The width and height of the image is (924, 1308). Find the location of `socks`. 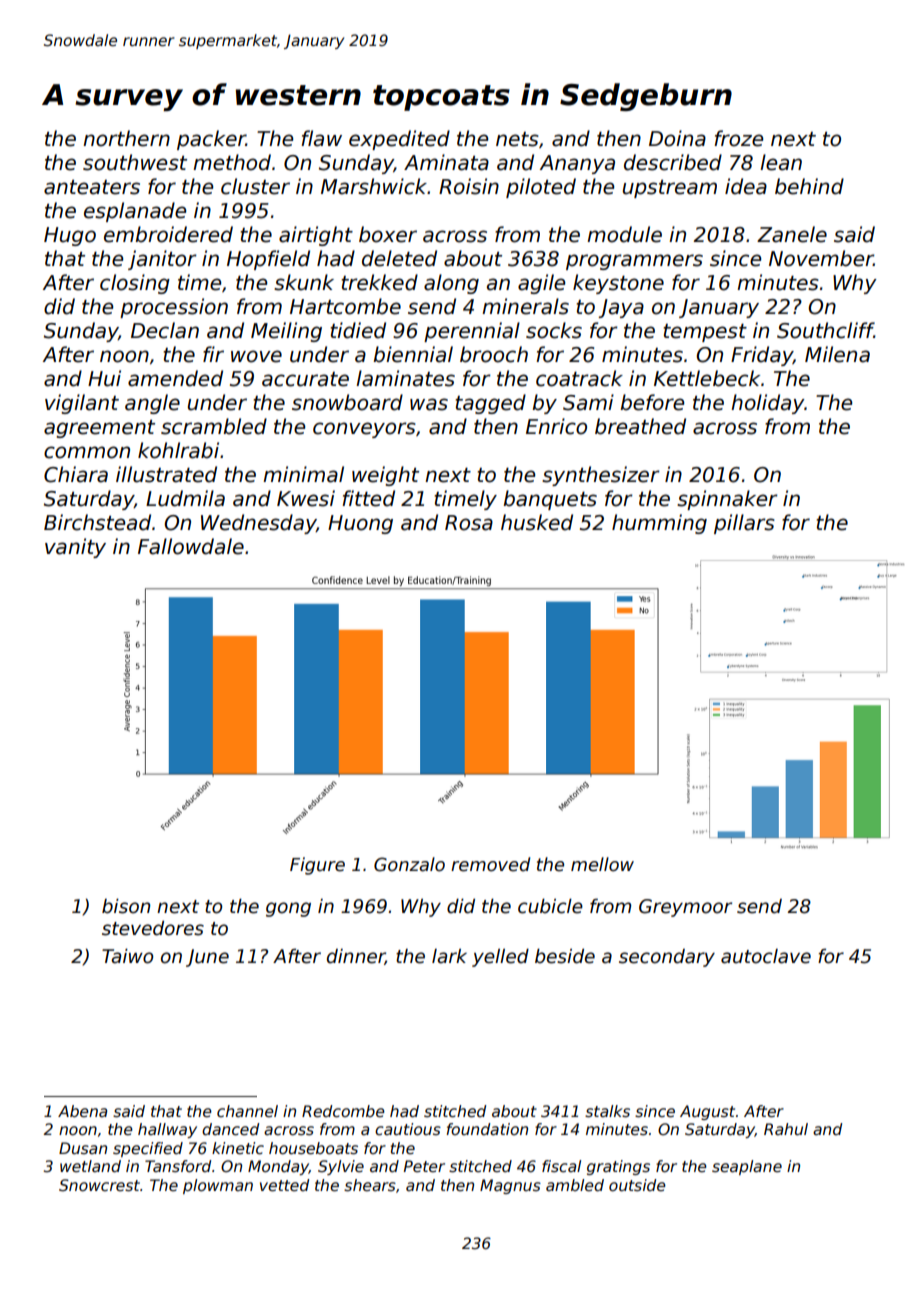

socks is located at coordinates (554, 330).
